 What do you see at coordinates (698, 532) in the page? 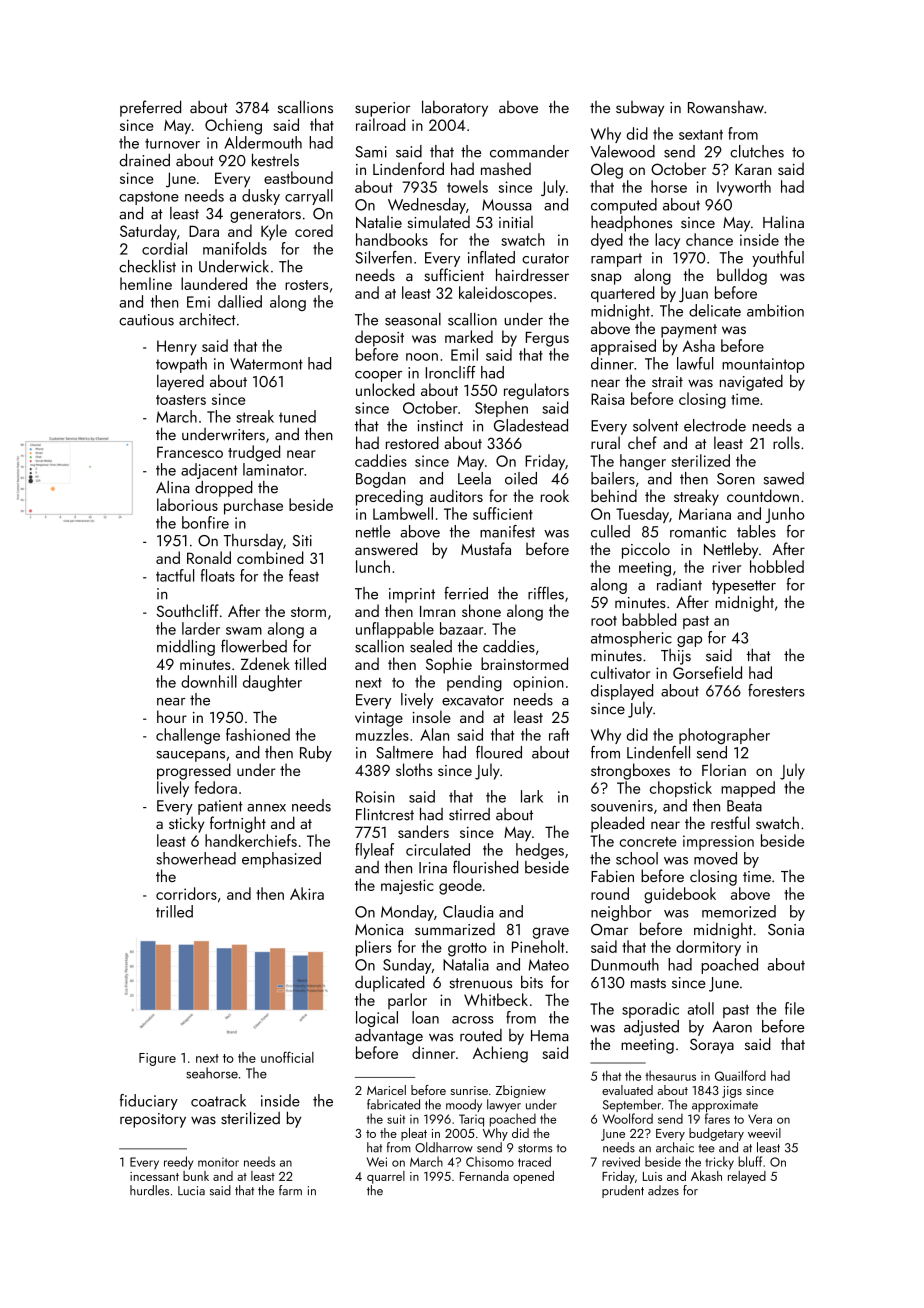
I see `romantic` at bounding box center [698, 532].
